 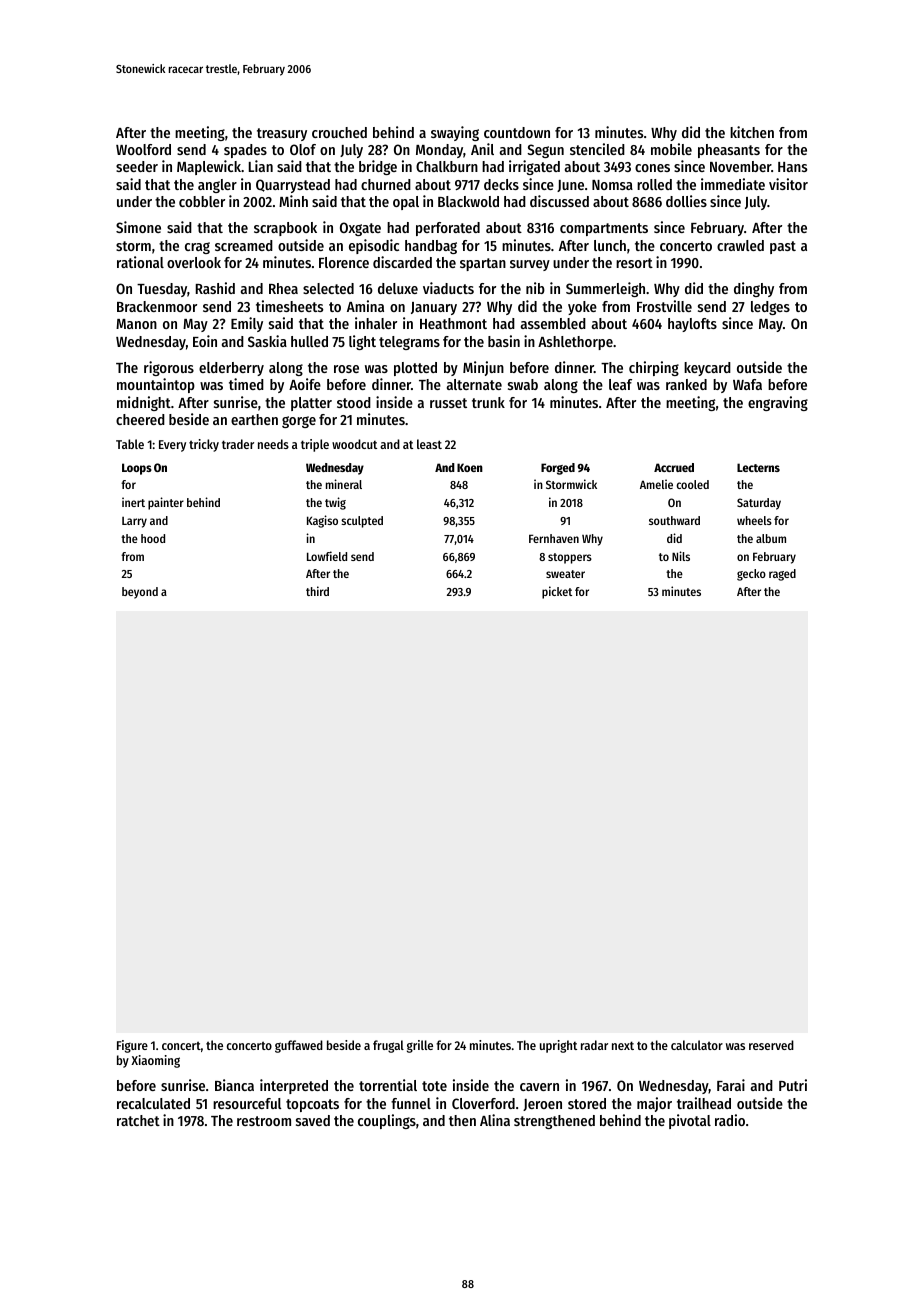 What do you see at coordinates (420, 1046) in the screenshot?
I see `grille` at bounding box center [420, 1046].
